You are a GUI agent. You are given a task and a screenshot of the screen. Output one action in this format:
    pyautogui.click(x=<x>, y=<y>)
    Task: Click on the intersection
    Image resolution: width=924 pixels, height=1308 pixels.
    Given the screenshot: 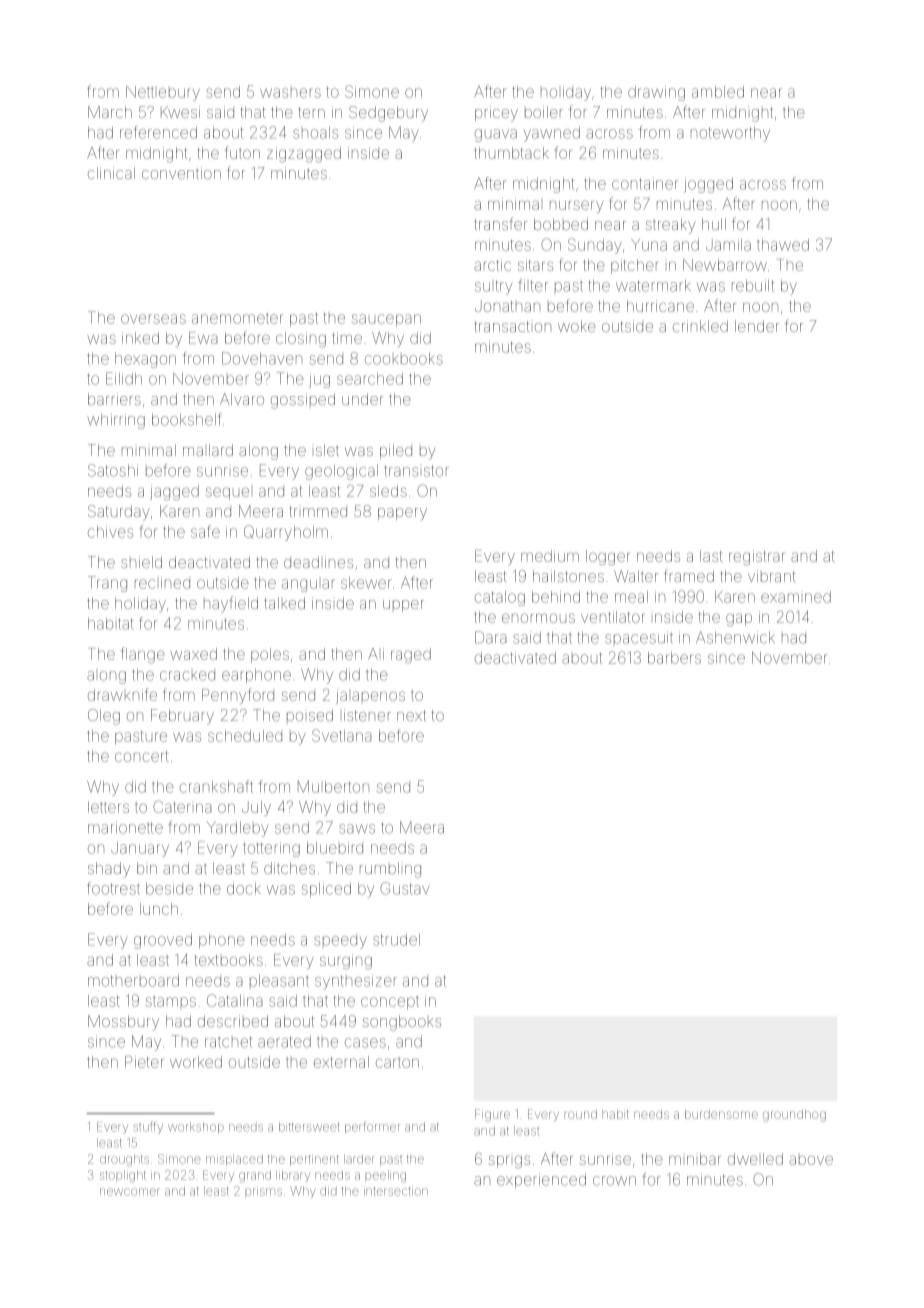 What is the action you would take?
    pyautogui.click(x=396, y=1191)
